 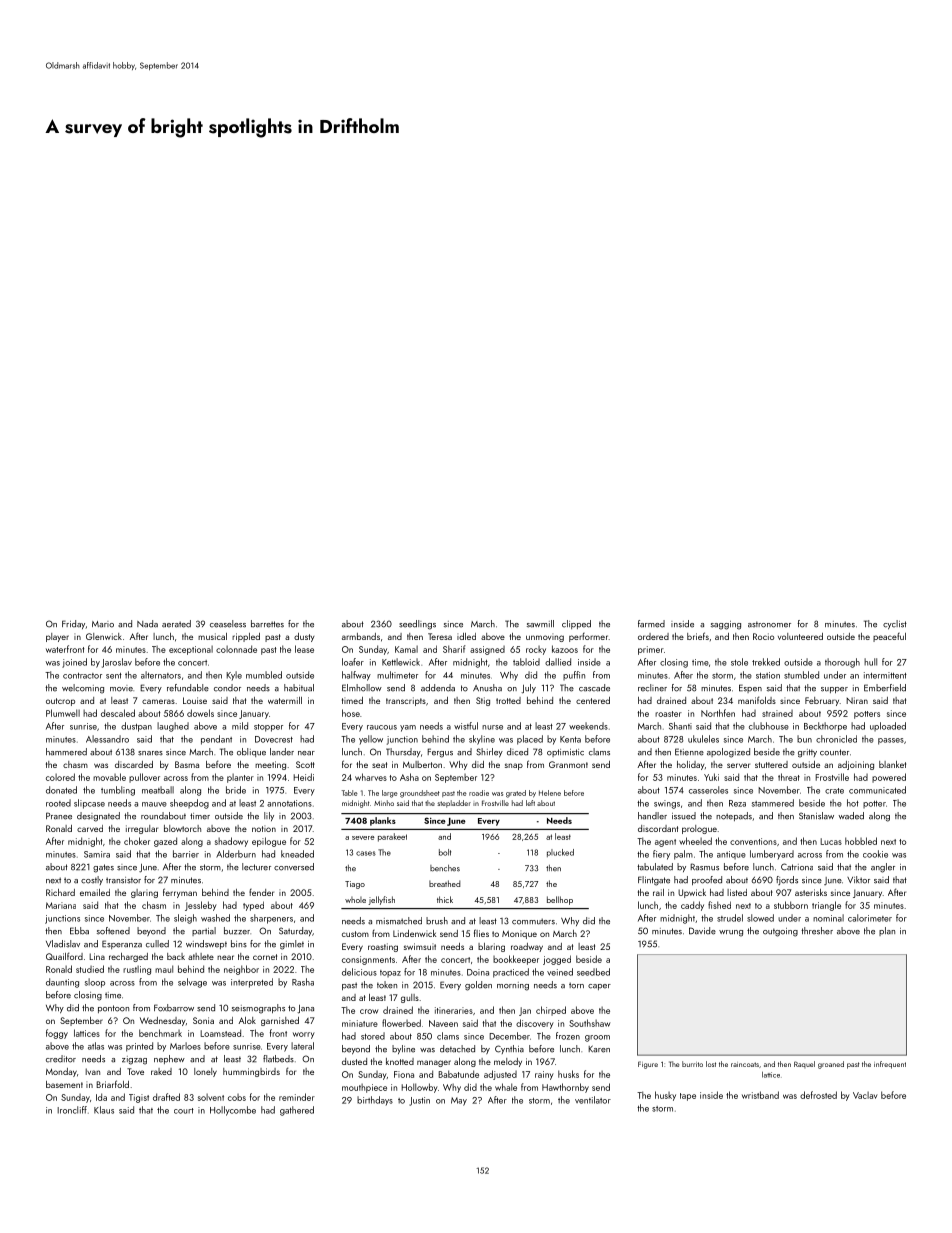 I want to click on May, so click(x=459, y=1101).
